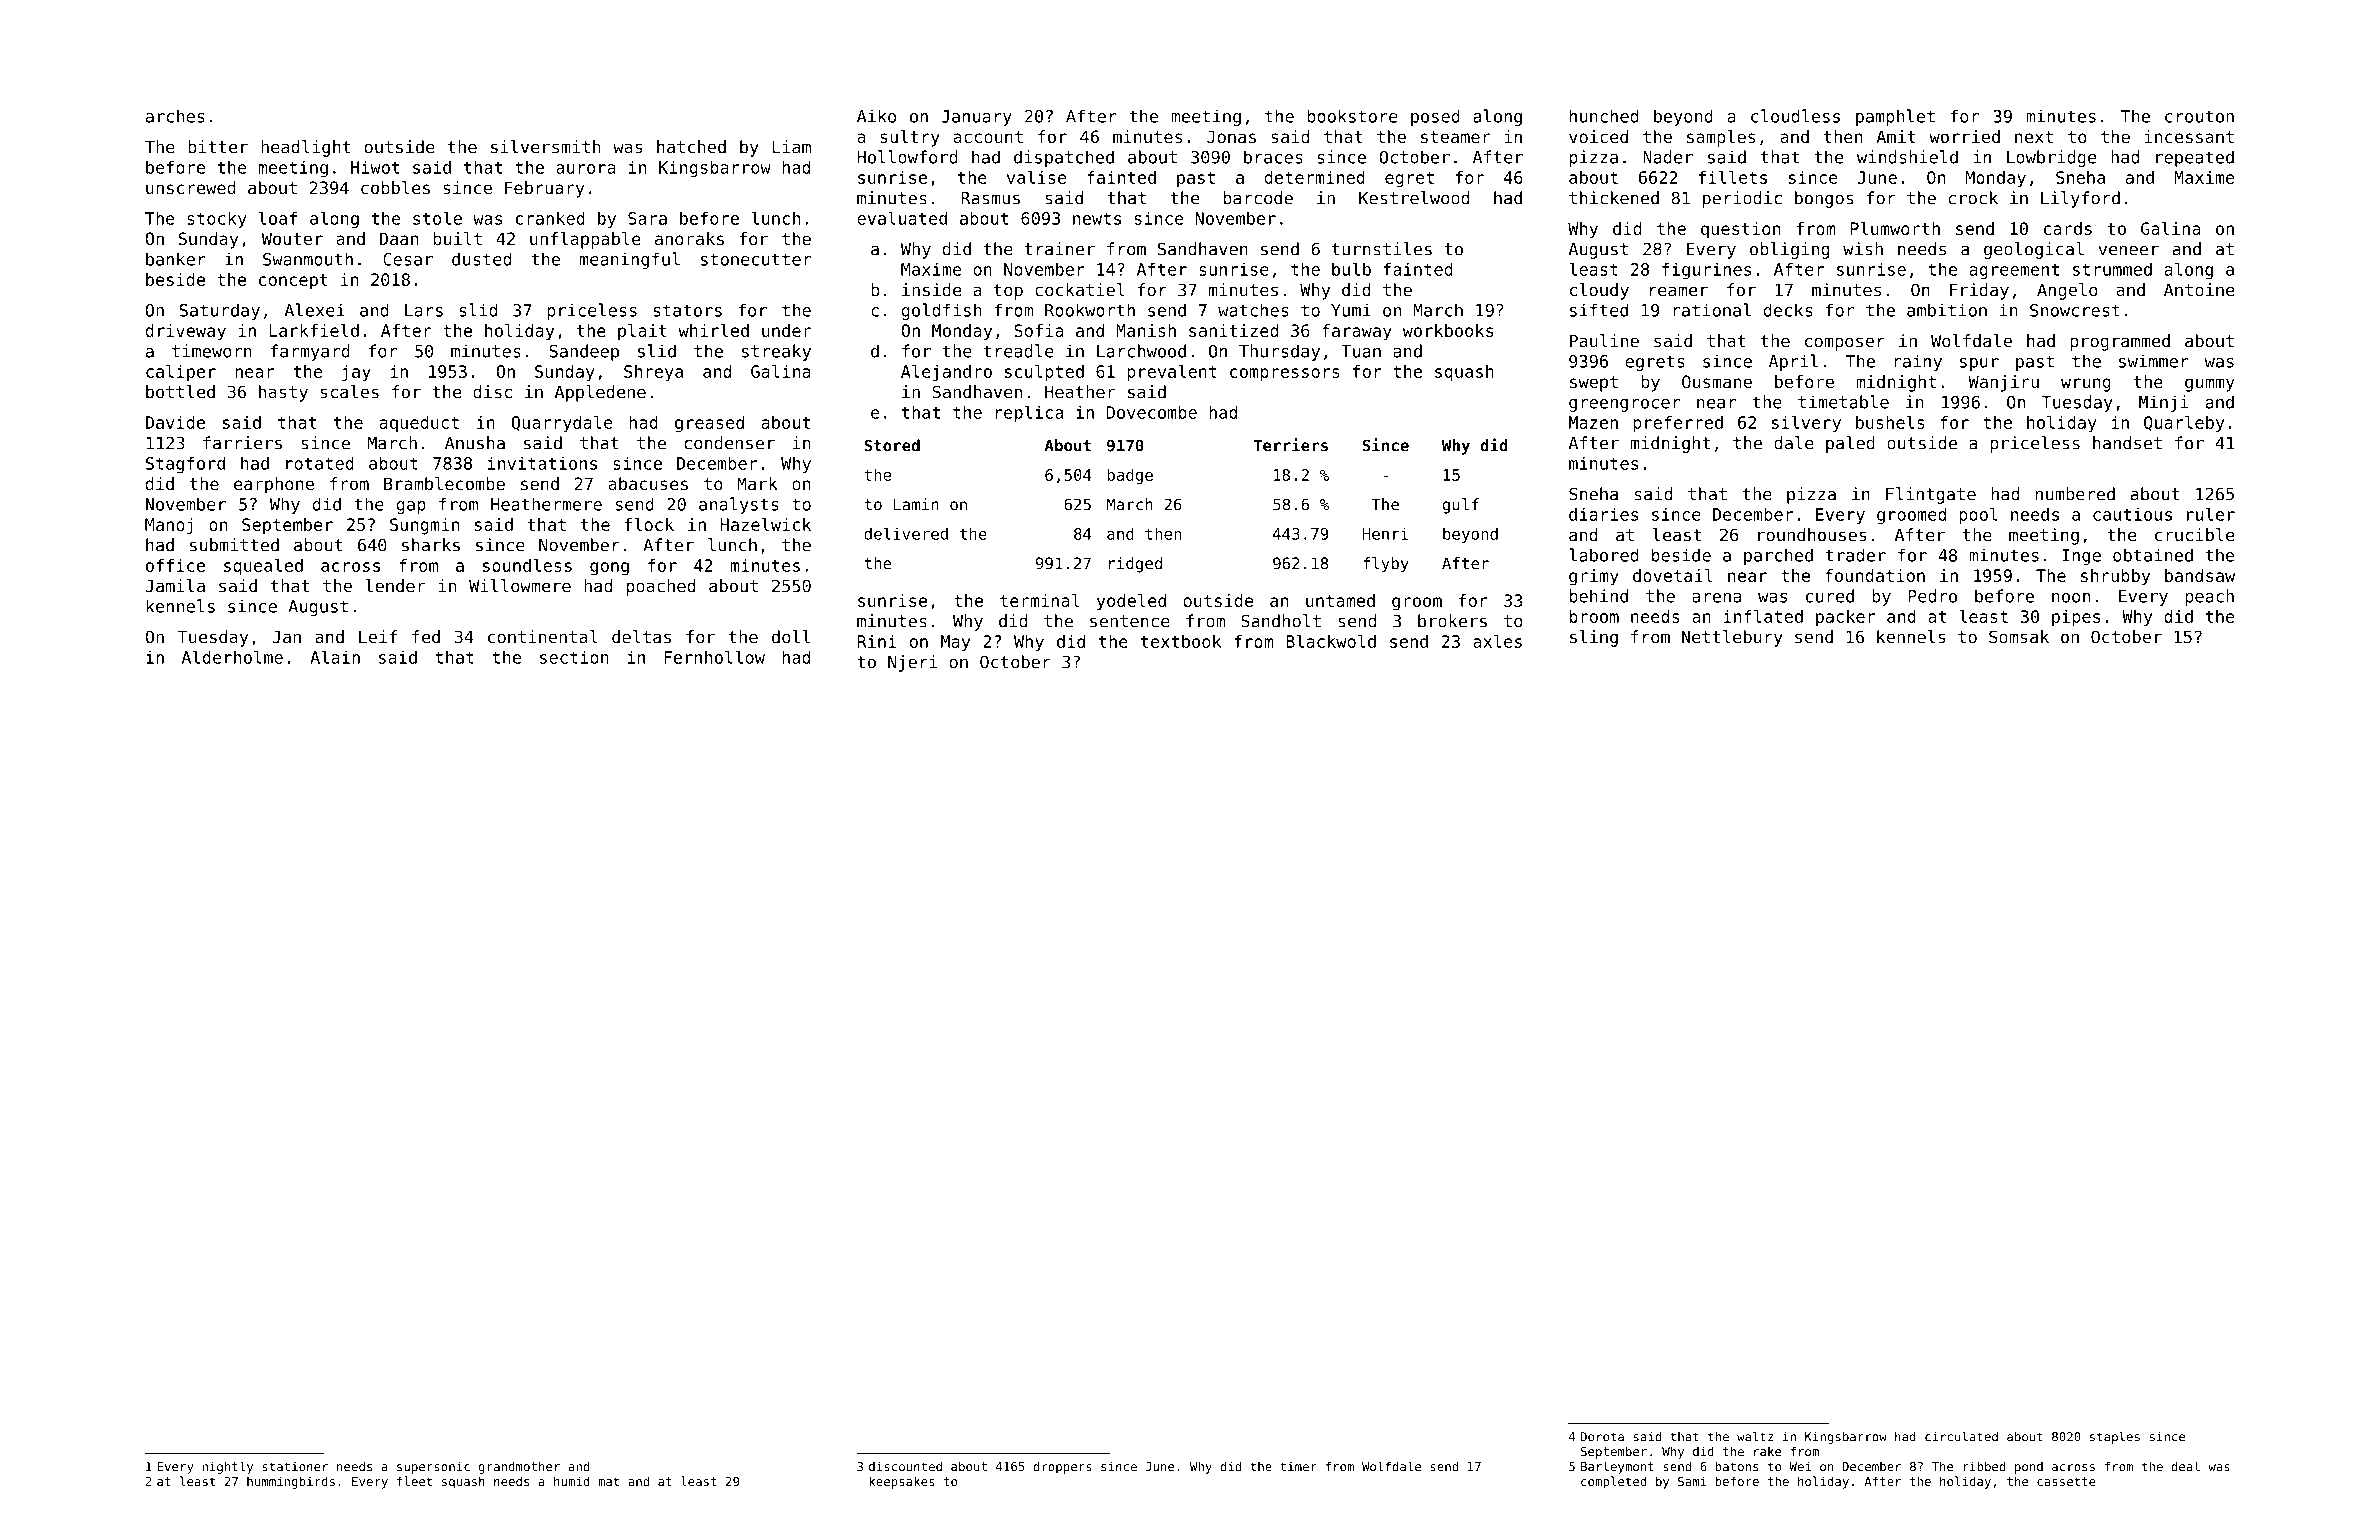 The height and width of the screenshot is (1540, 2380). What do you see at coordinates (1352, 116) in the screenshot?
I see `bookstore` at bounding box center [1352, 116].
